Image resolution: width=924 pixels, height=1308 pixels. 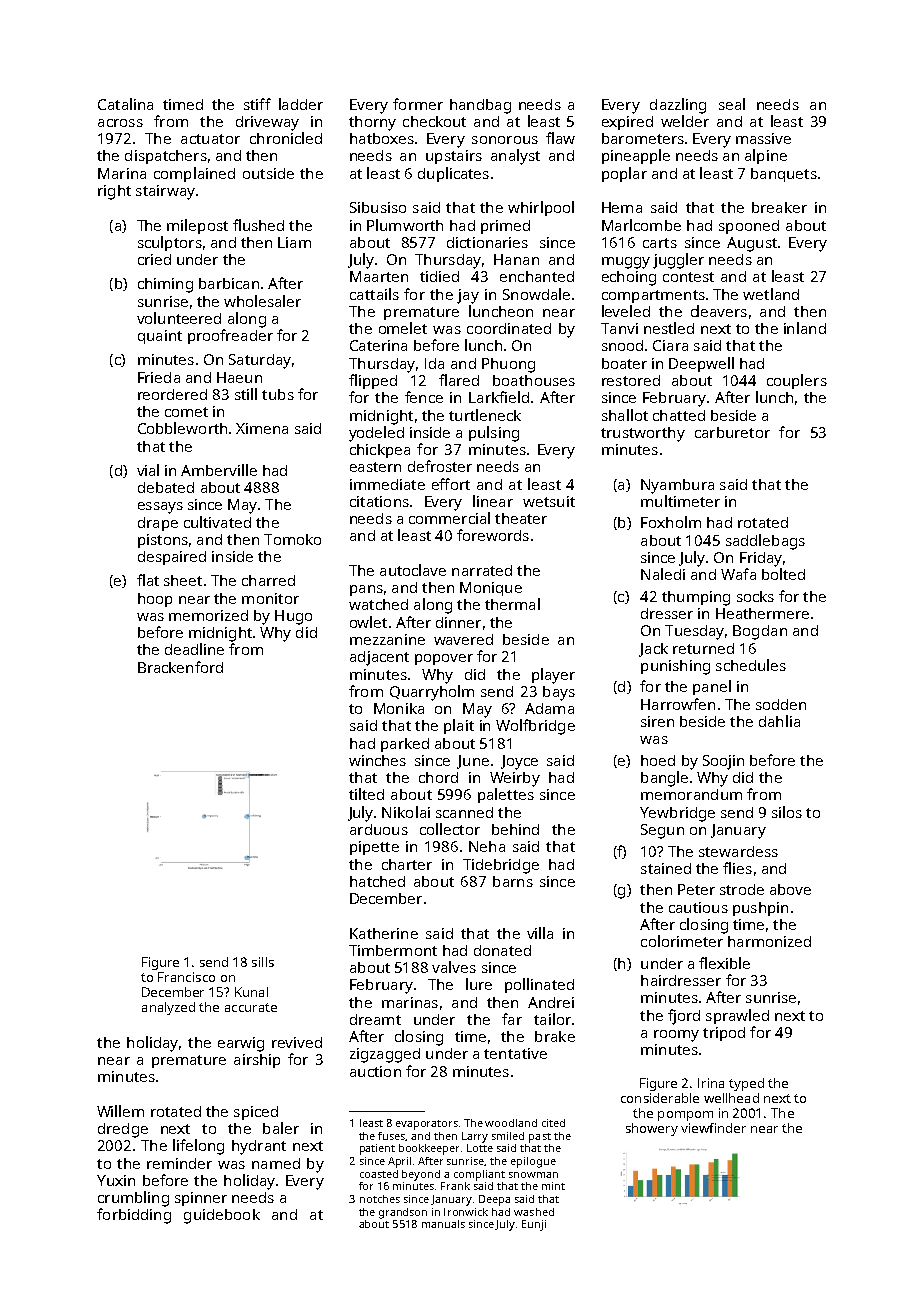 What do you see at coordinates (732, 432) in the image?
I see `carburetor` at bounding box center [732, 432].
